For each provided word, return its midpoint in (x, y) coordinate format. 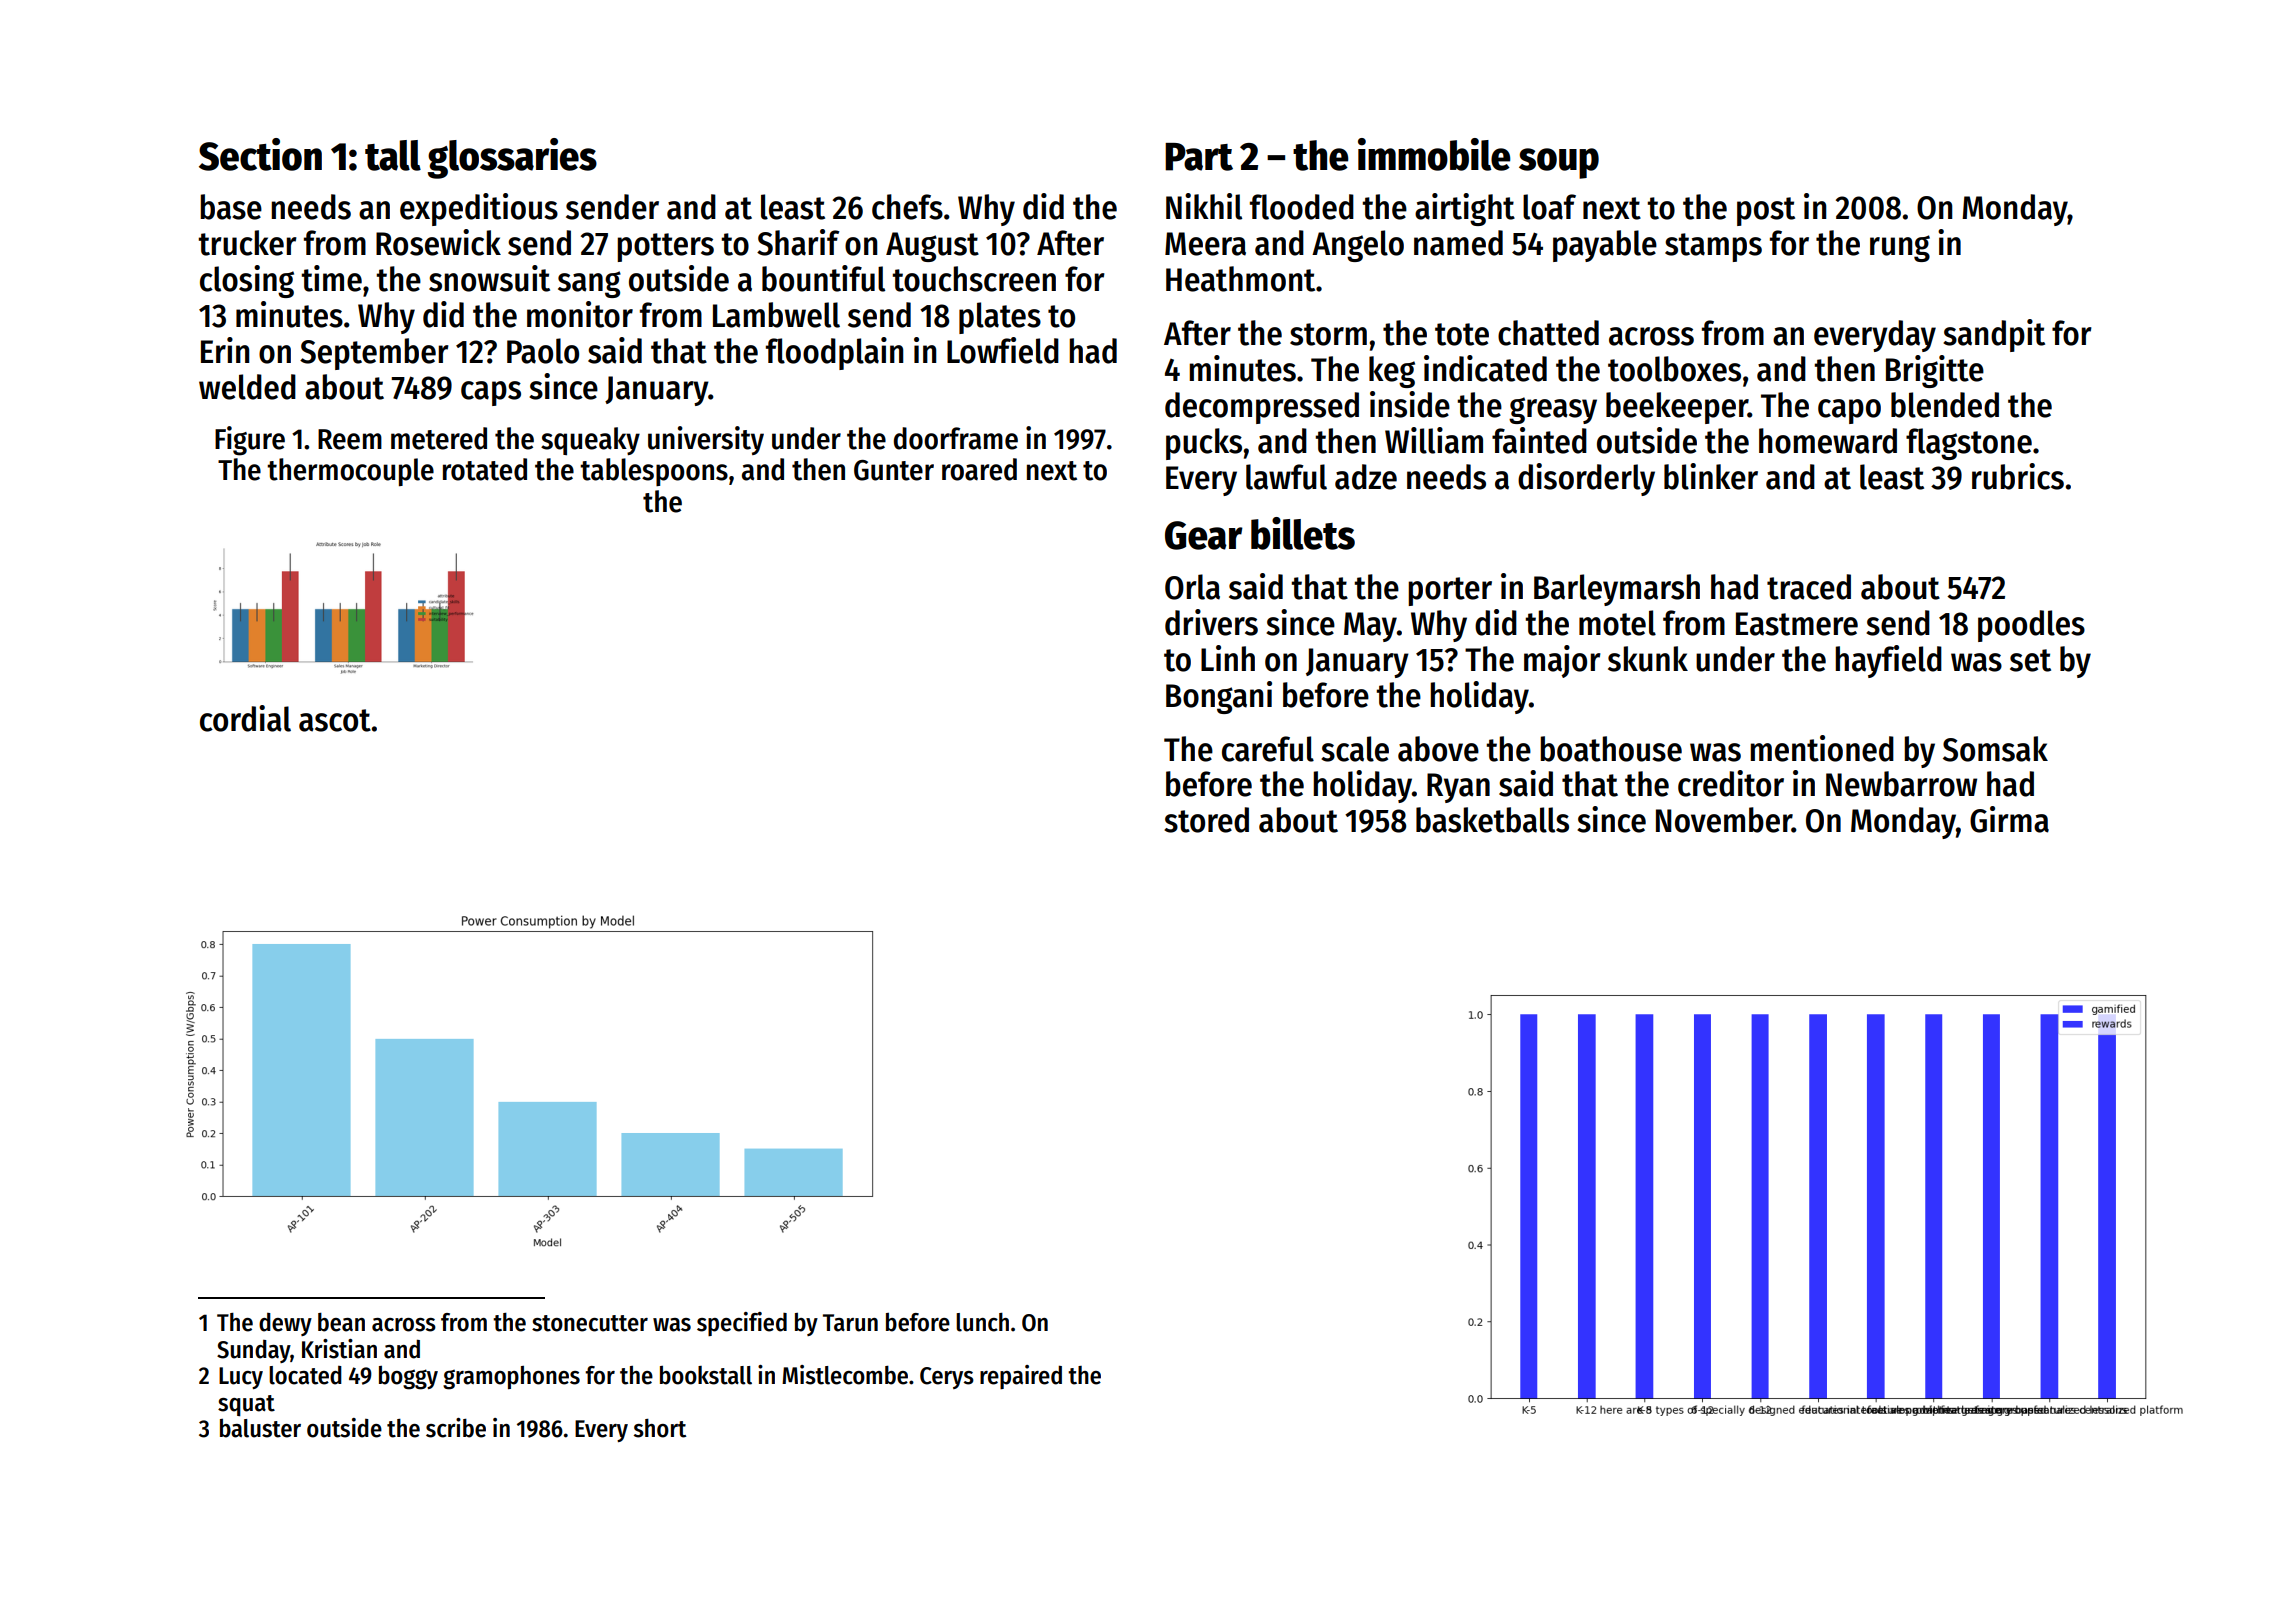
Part (1199, 157)
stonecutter (590, 1323)
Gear (1204, 535)
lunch (982, 1322)
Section (260, 154)
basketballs (1492, 820)
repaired (1021, 1377)
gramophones (511, 1378)
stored (1206, 820)
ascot (335, 720)
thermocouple (350, 472)
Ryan (1458, 788)
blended (1945, 405)
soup (1559, 163)
